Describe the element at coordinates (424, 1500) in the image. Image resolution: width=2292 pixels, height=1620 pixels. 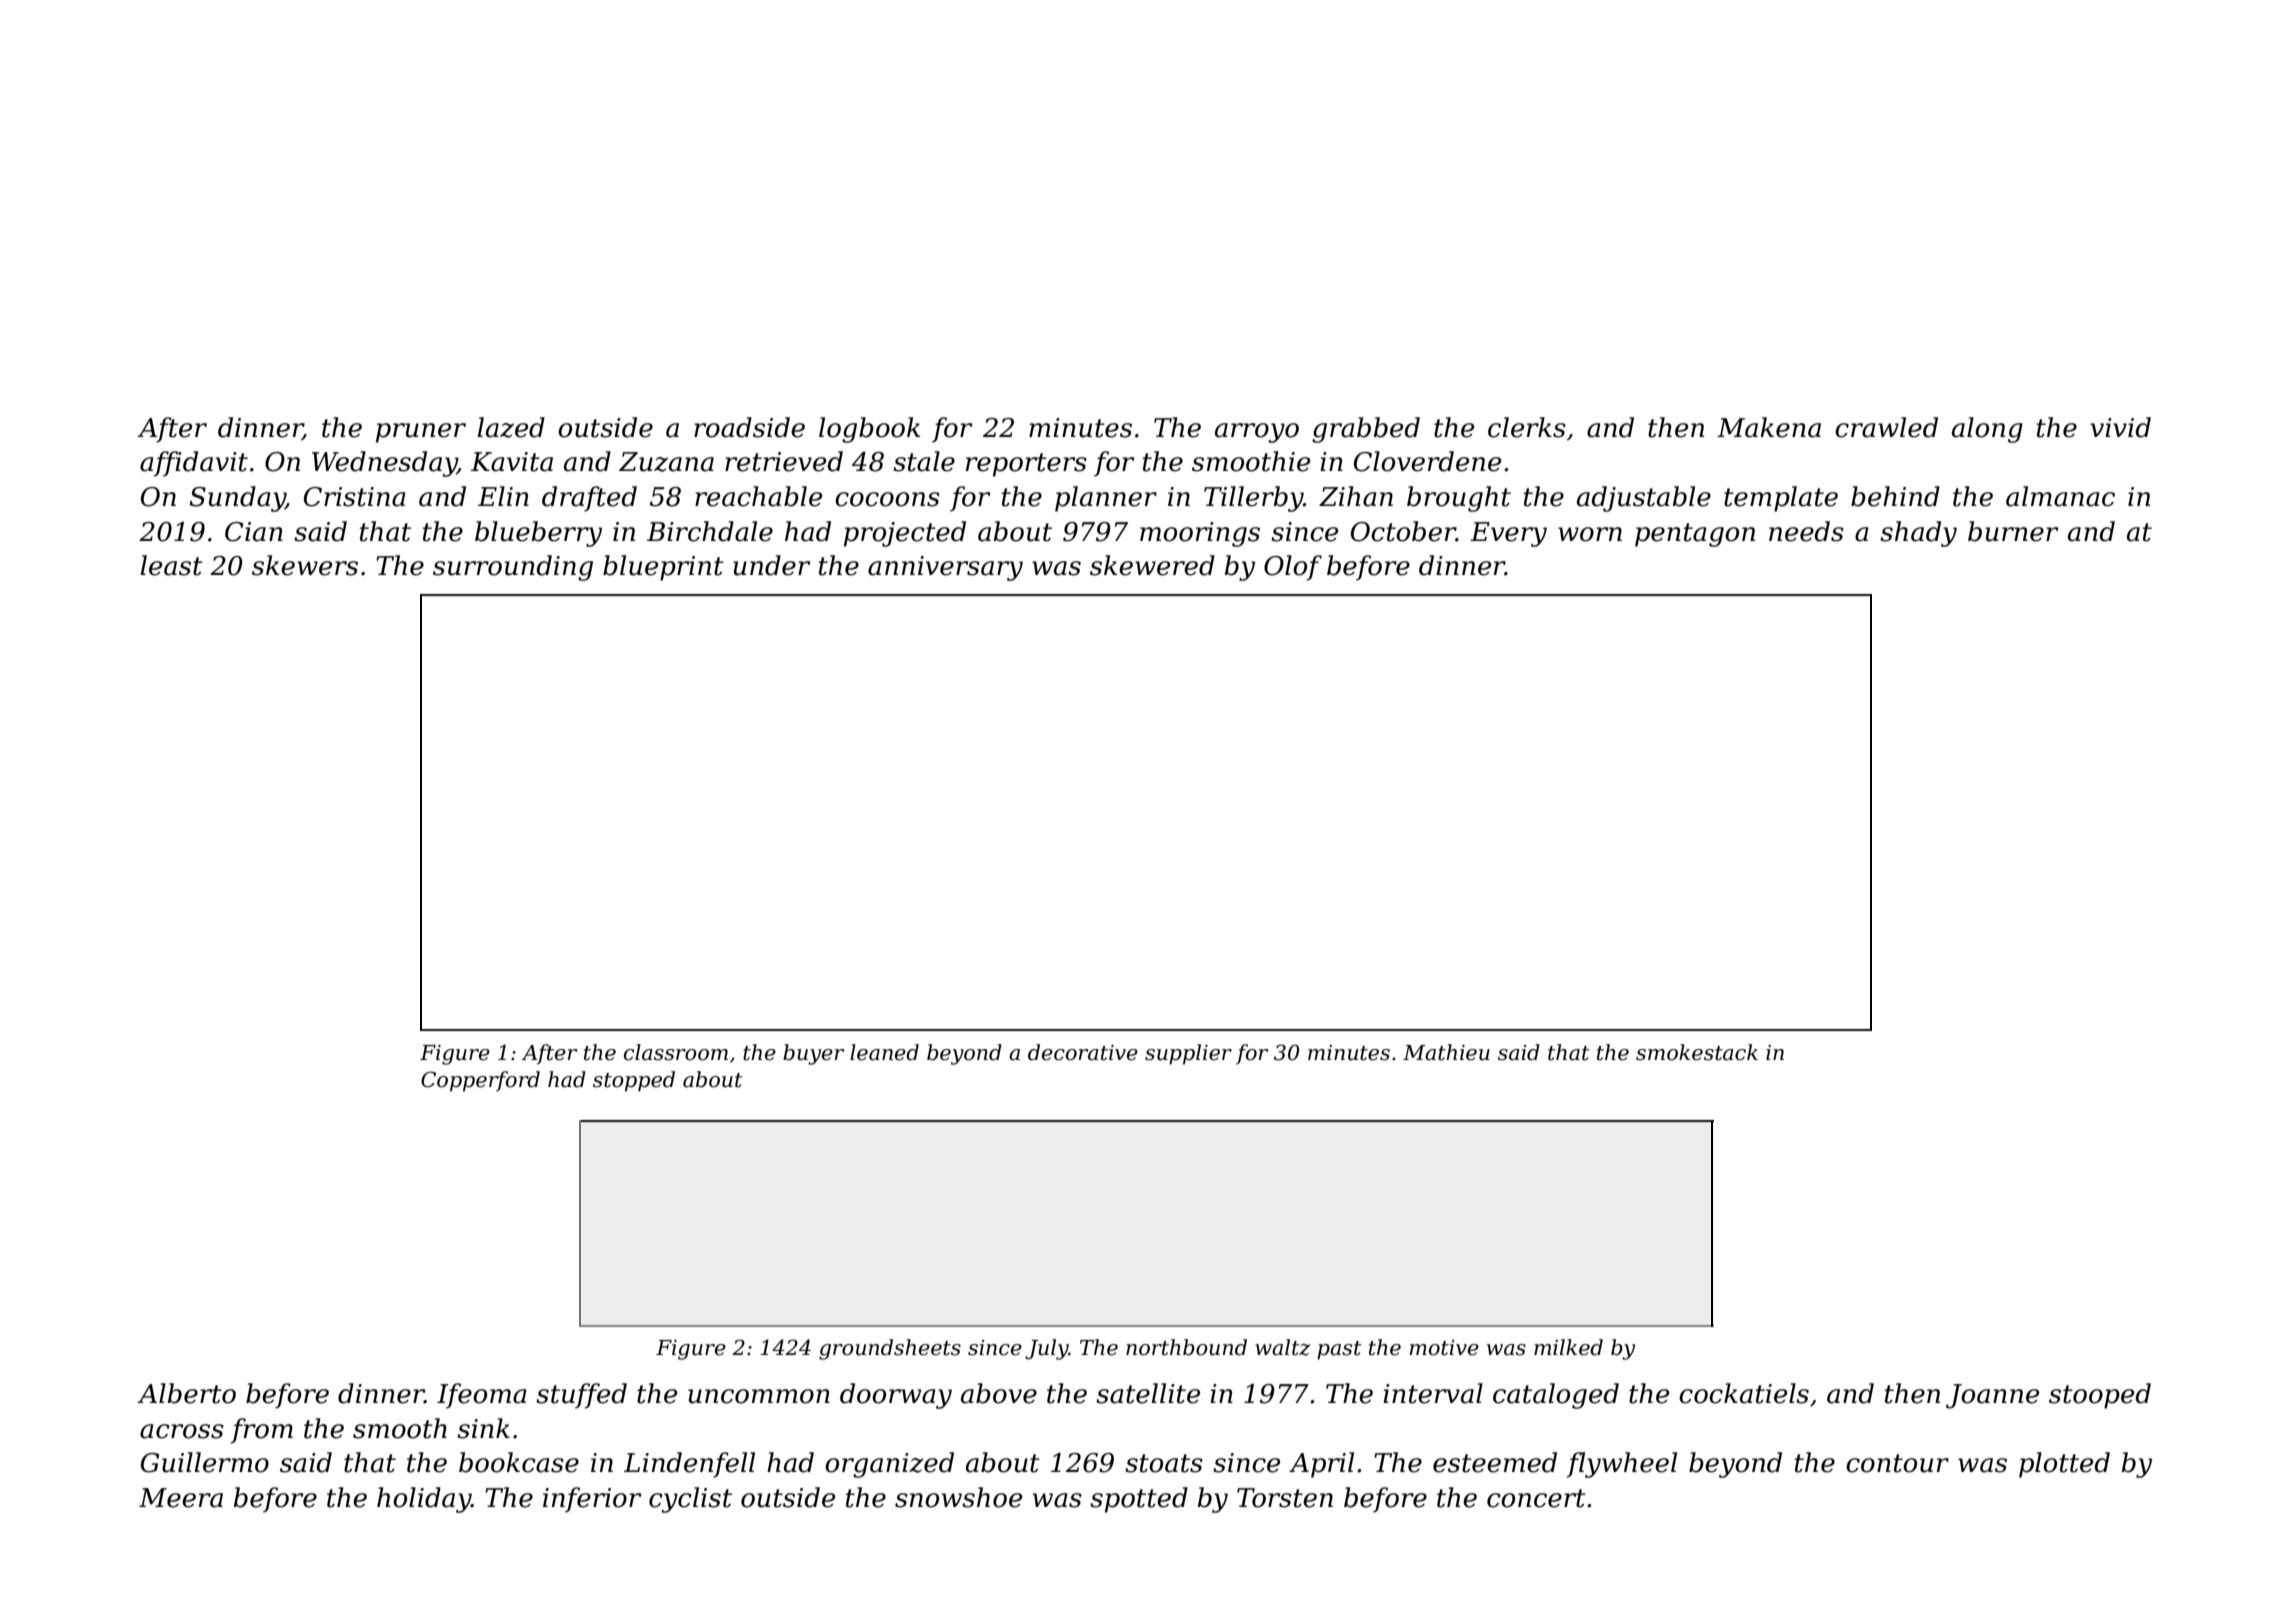
I see `holiday` at that location.
